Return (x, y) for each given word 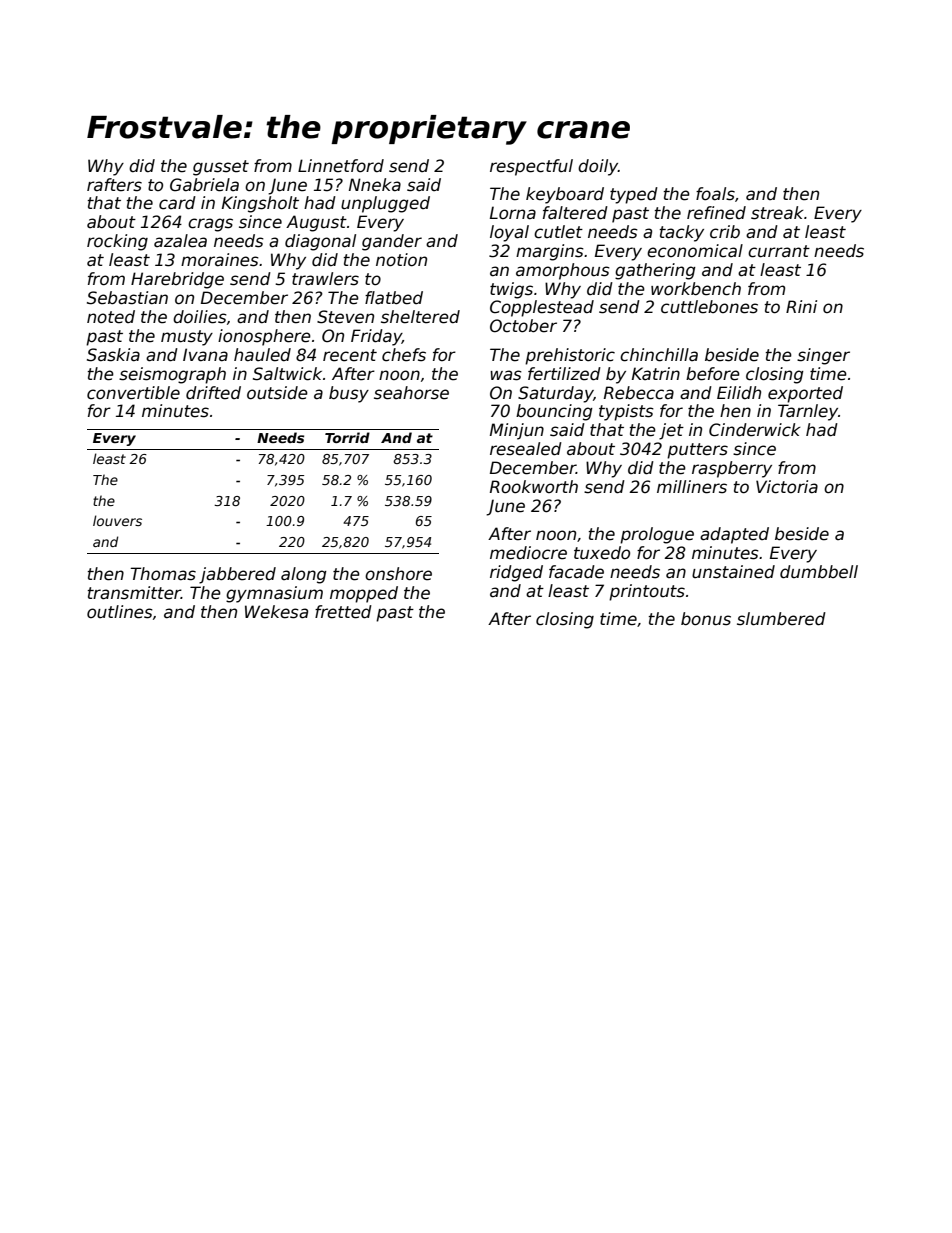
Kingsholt (260, 204)
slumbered (781, 619)
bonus (706, 619)
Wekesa (276, 612)
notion (401, 260)
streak (777, 213)
